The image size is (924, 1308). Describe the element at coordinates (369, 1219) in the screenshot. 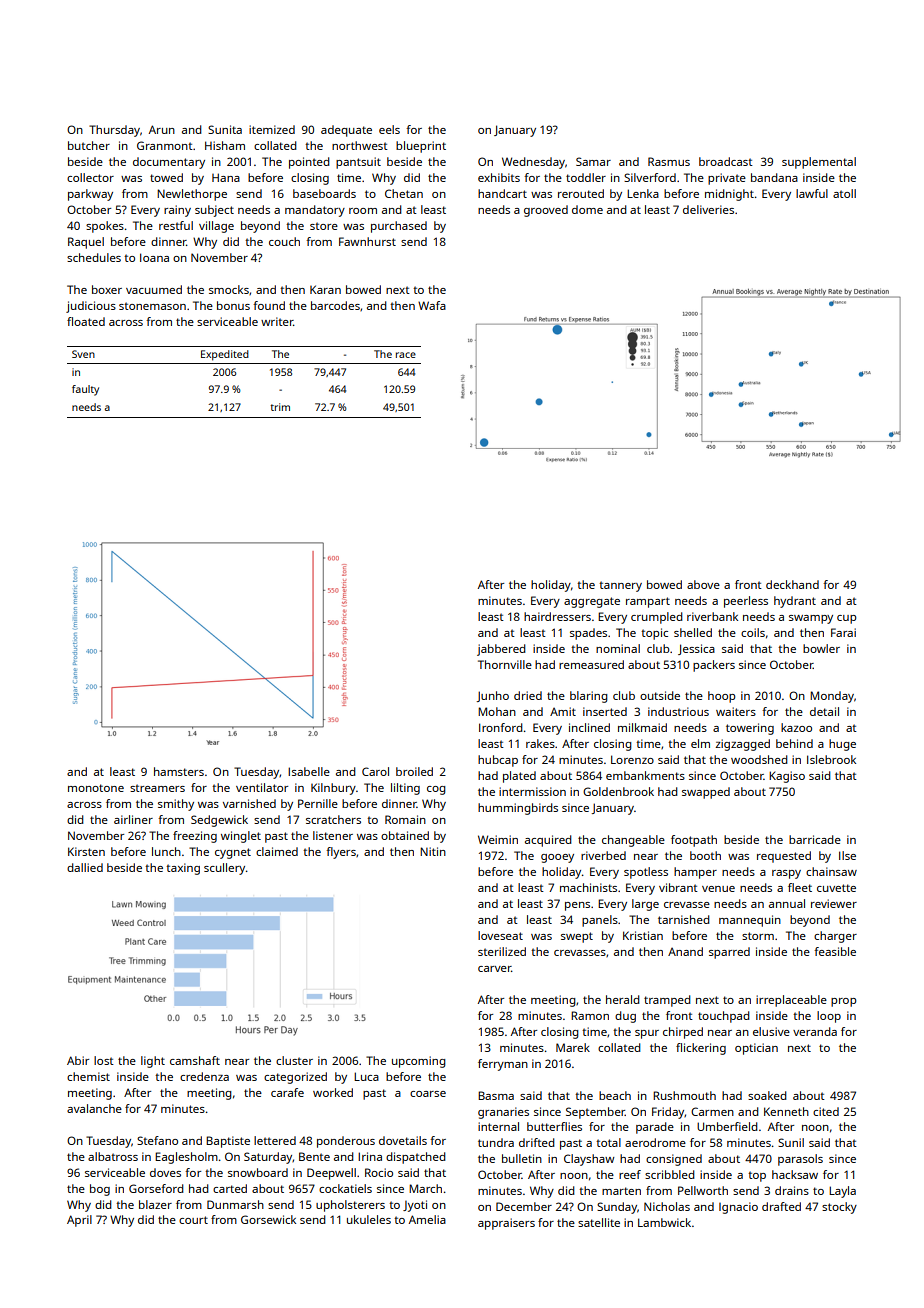

I see `ukuleles` at that location.
